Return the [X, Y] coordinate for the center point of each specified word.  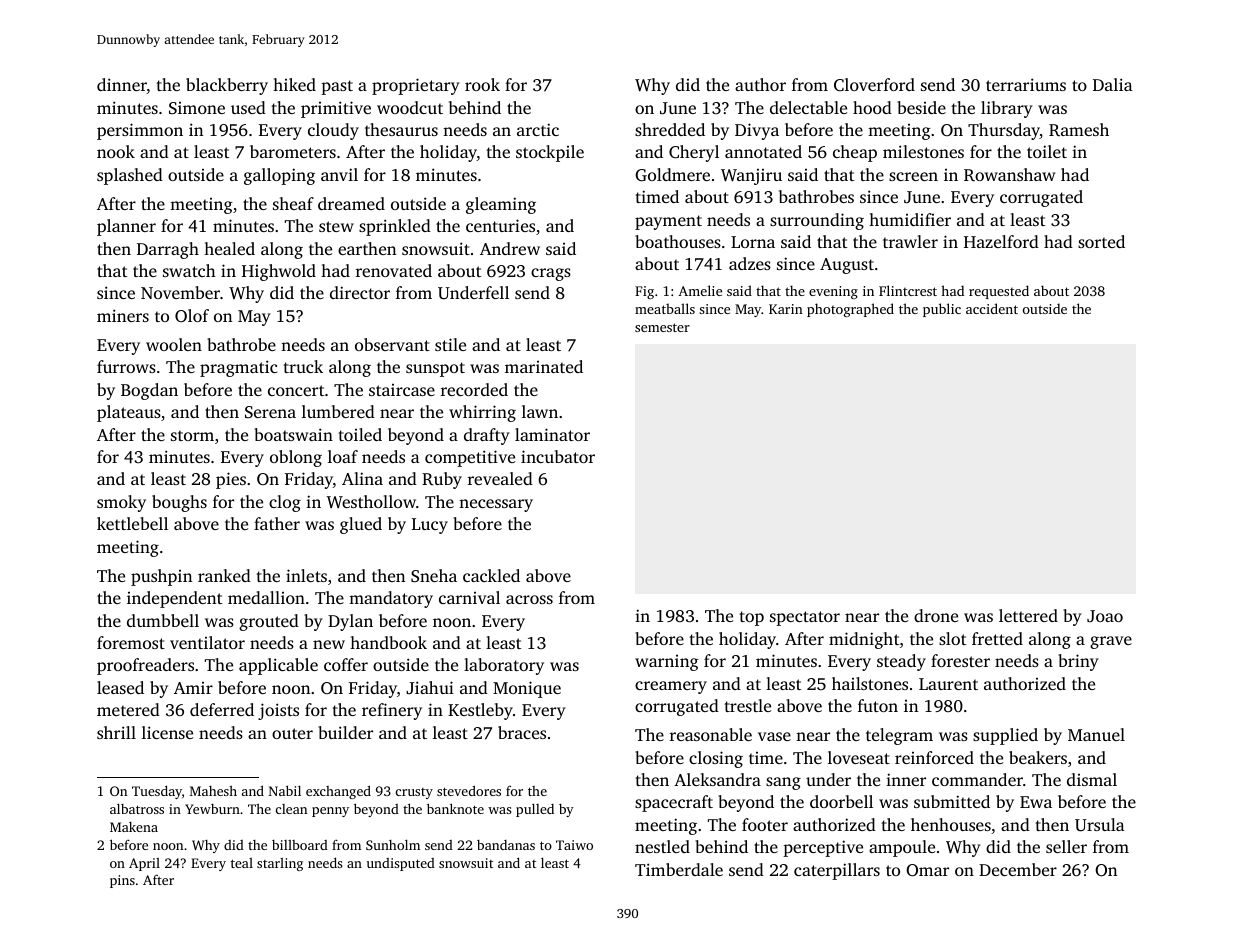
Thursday [1004, 131]
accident [992, 308]
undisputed [401, 864]
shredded [670, 129]
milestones [923, 151]
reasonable [711, 734]
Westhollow [371, 502]
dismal [1092, 779]
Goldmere [672, 175]
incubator [558, 456]
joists [278, 711]
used [248, 107]
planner [126, 227]
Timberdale [679, 869]
